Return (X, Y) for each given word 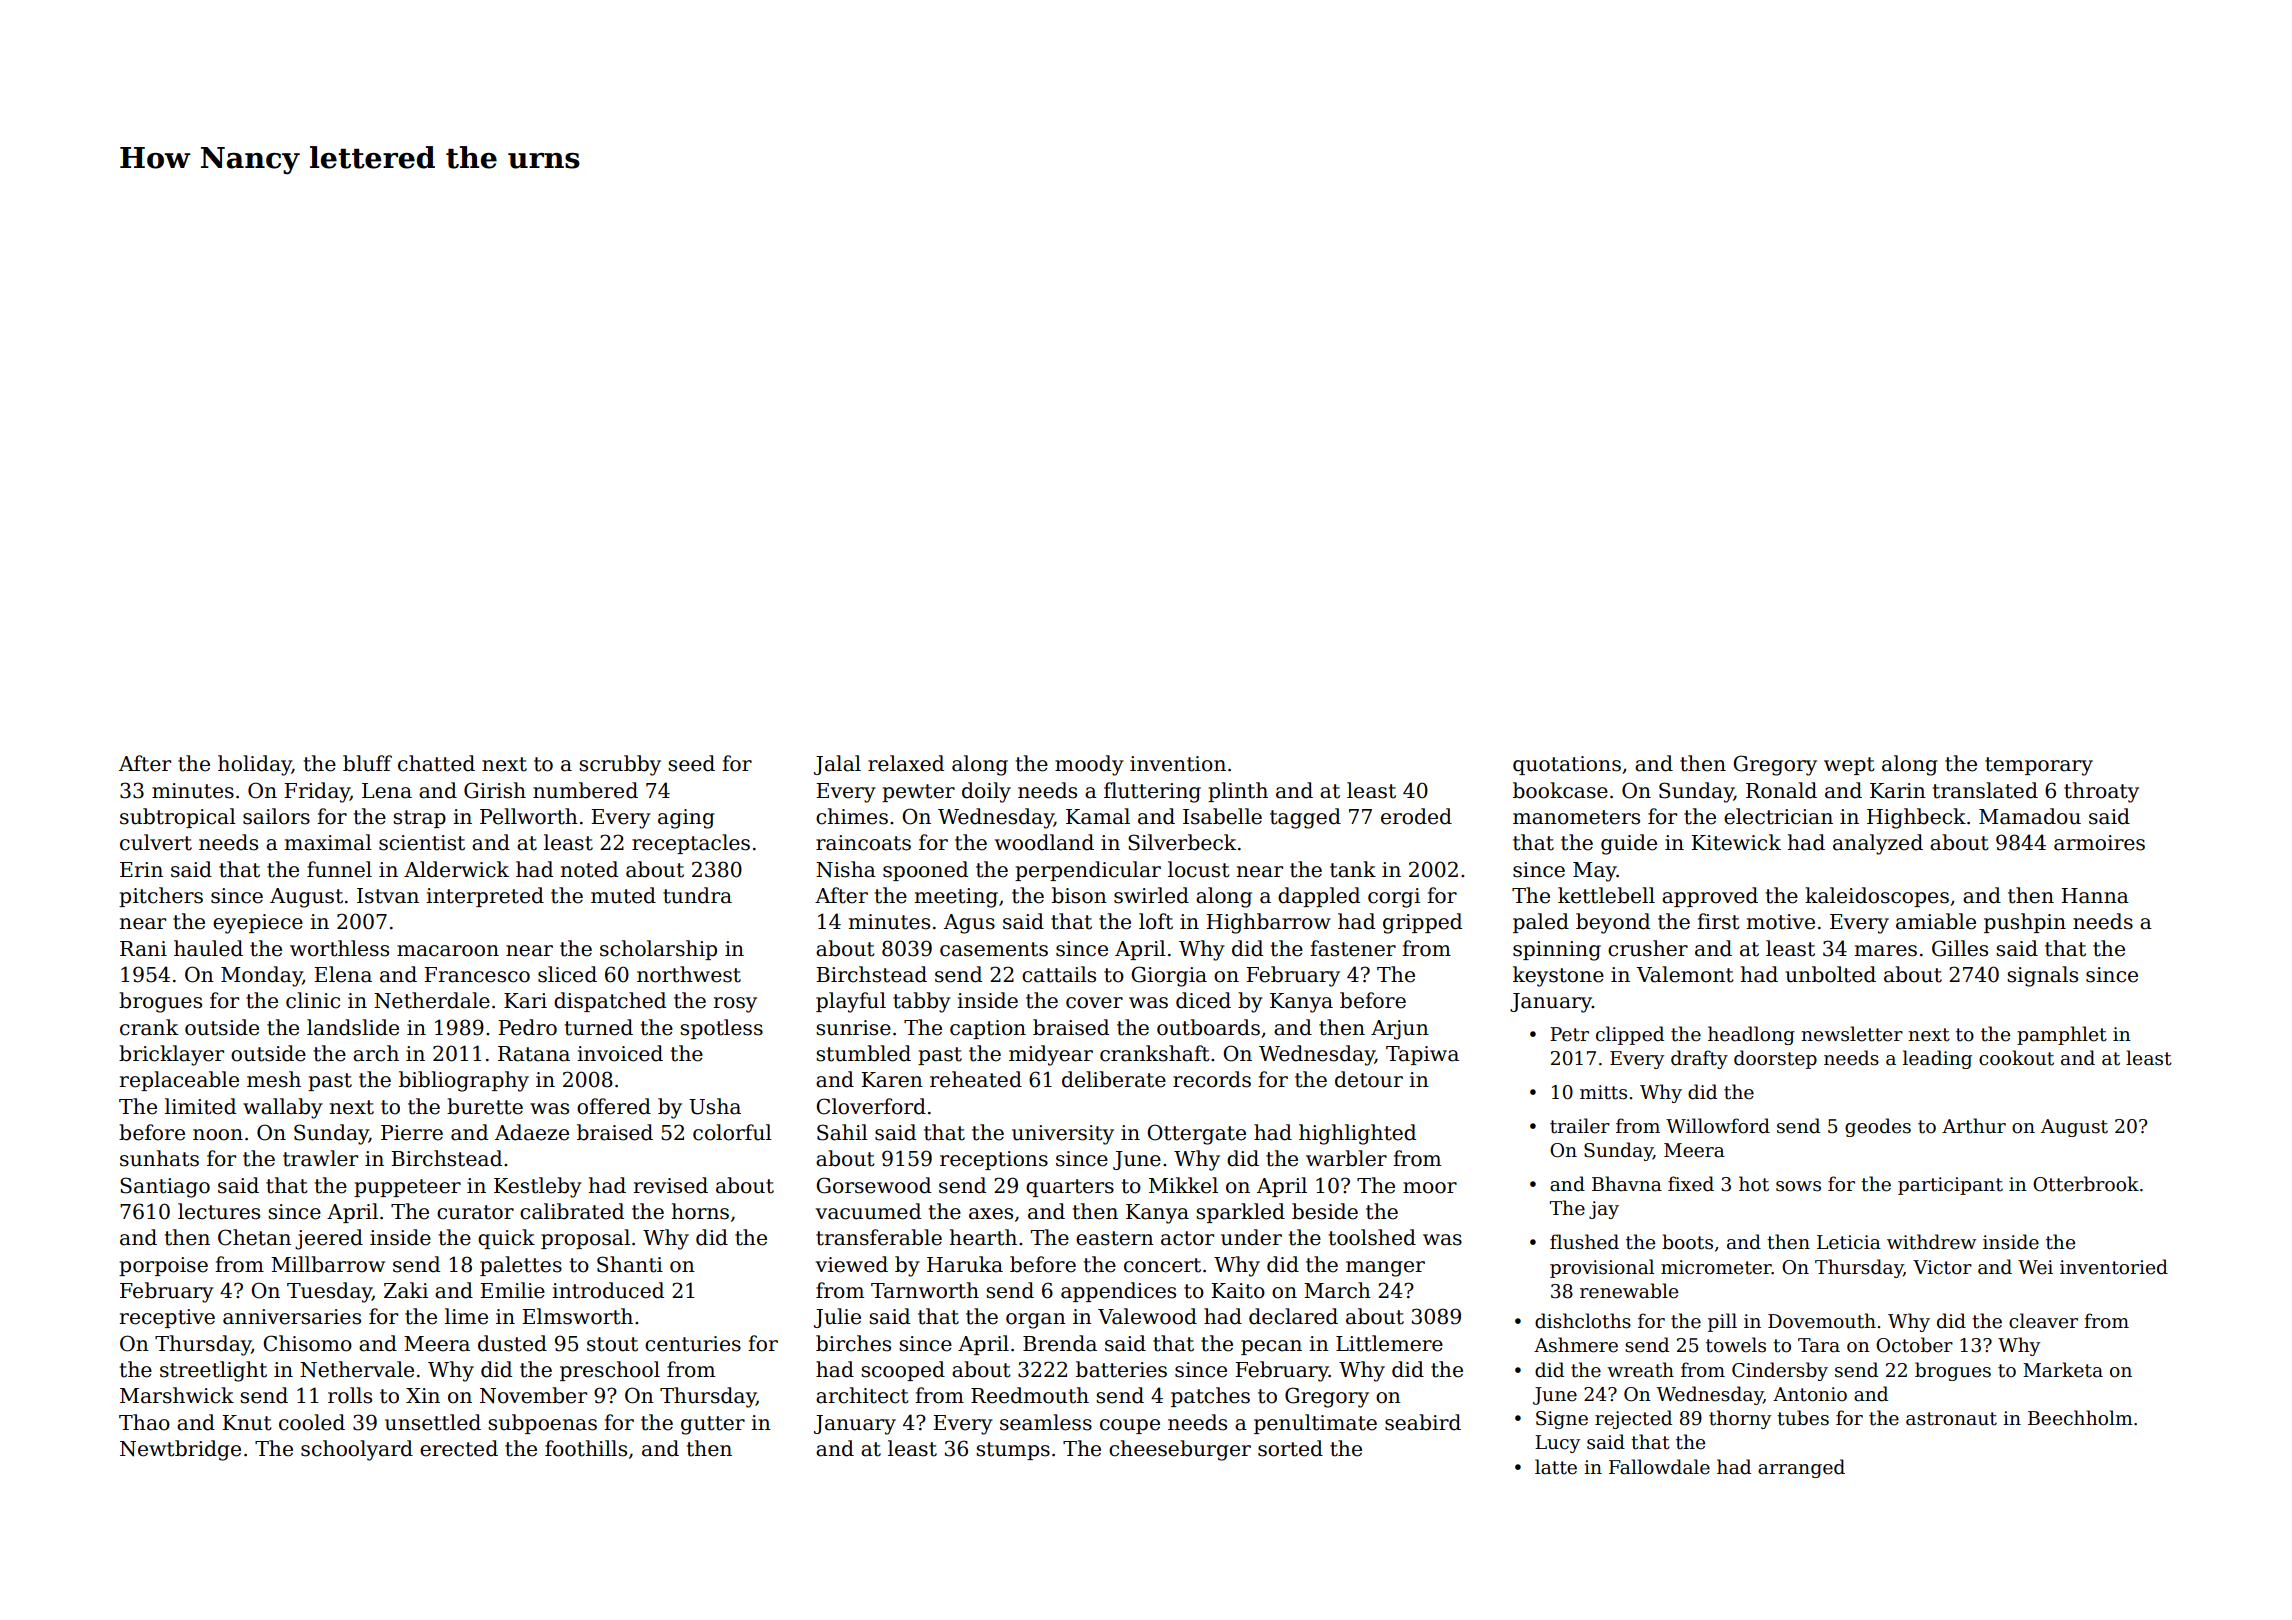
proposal (585, 1239)
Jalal (837, 765)
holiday (255, 765)
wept (1849, 766)
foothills (586, 1448)
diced (1203, 1000)
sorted (1290, 1448)
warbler (1346, 1158)
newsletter (1852, 1034)
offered (614, 1106)
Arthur (1974, 1126)
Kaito (1238, 1291)
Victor (1942, 1267)
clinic (313, 1000)
